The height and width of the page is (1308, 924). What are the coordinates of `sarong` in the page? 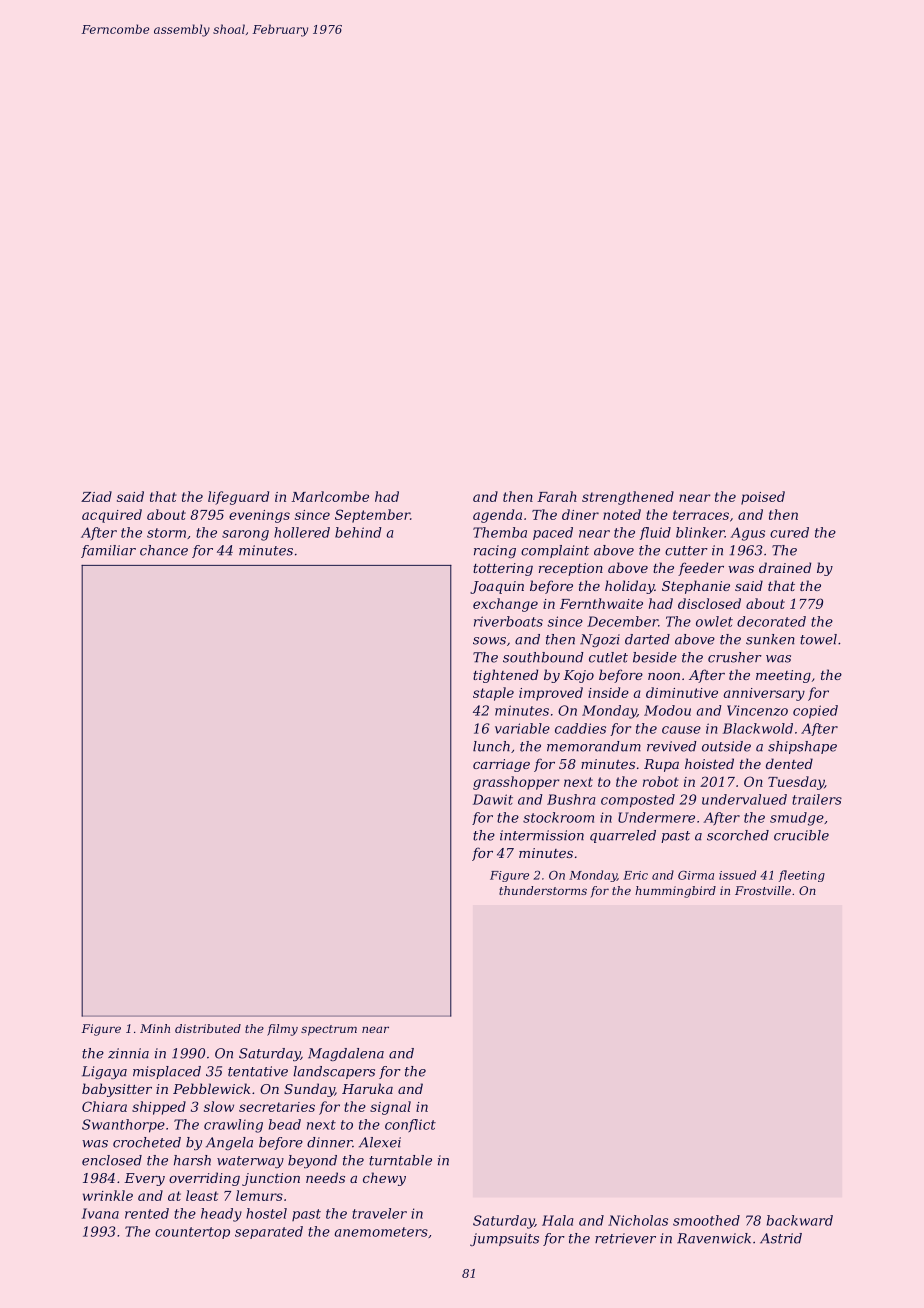 It's located at (245, 535).
